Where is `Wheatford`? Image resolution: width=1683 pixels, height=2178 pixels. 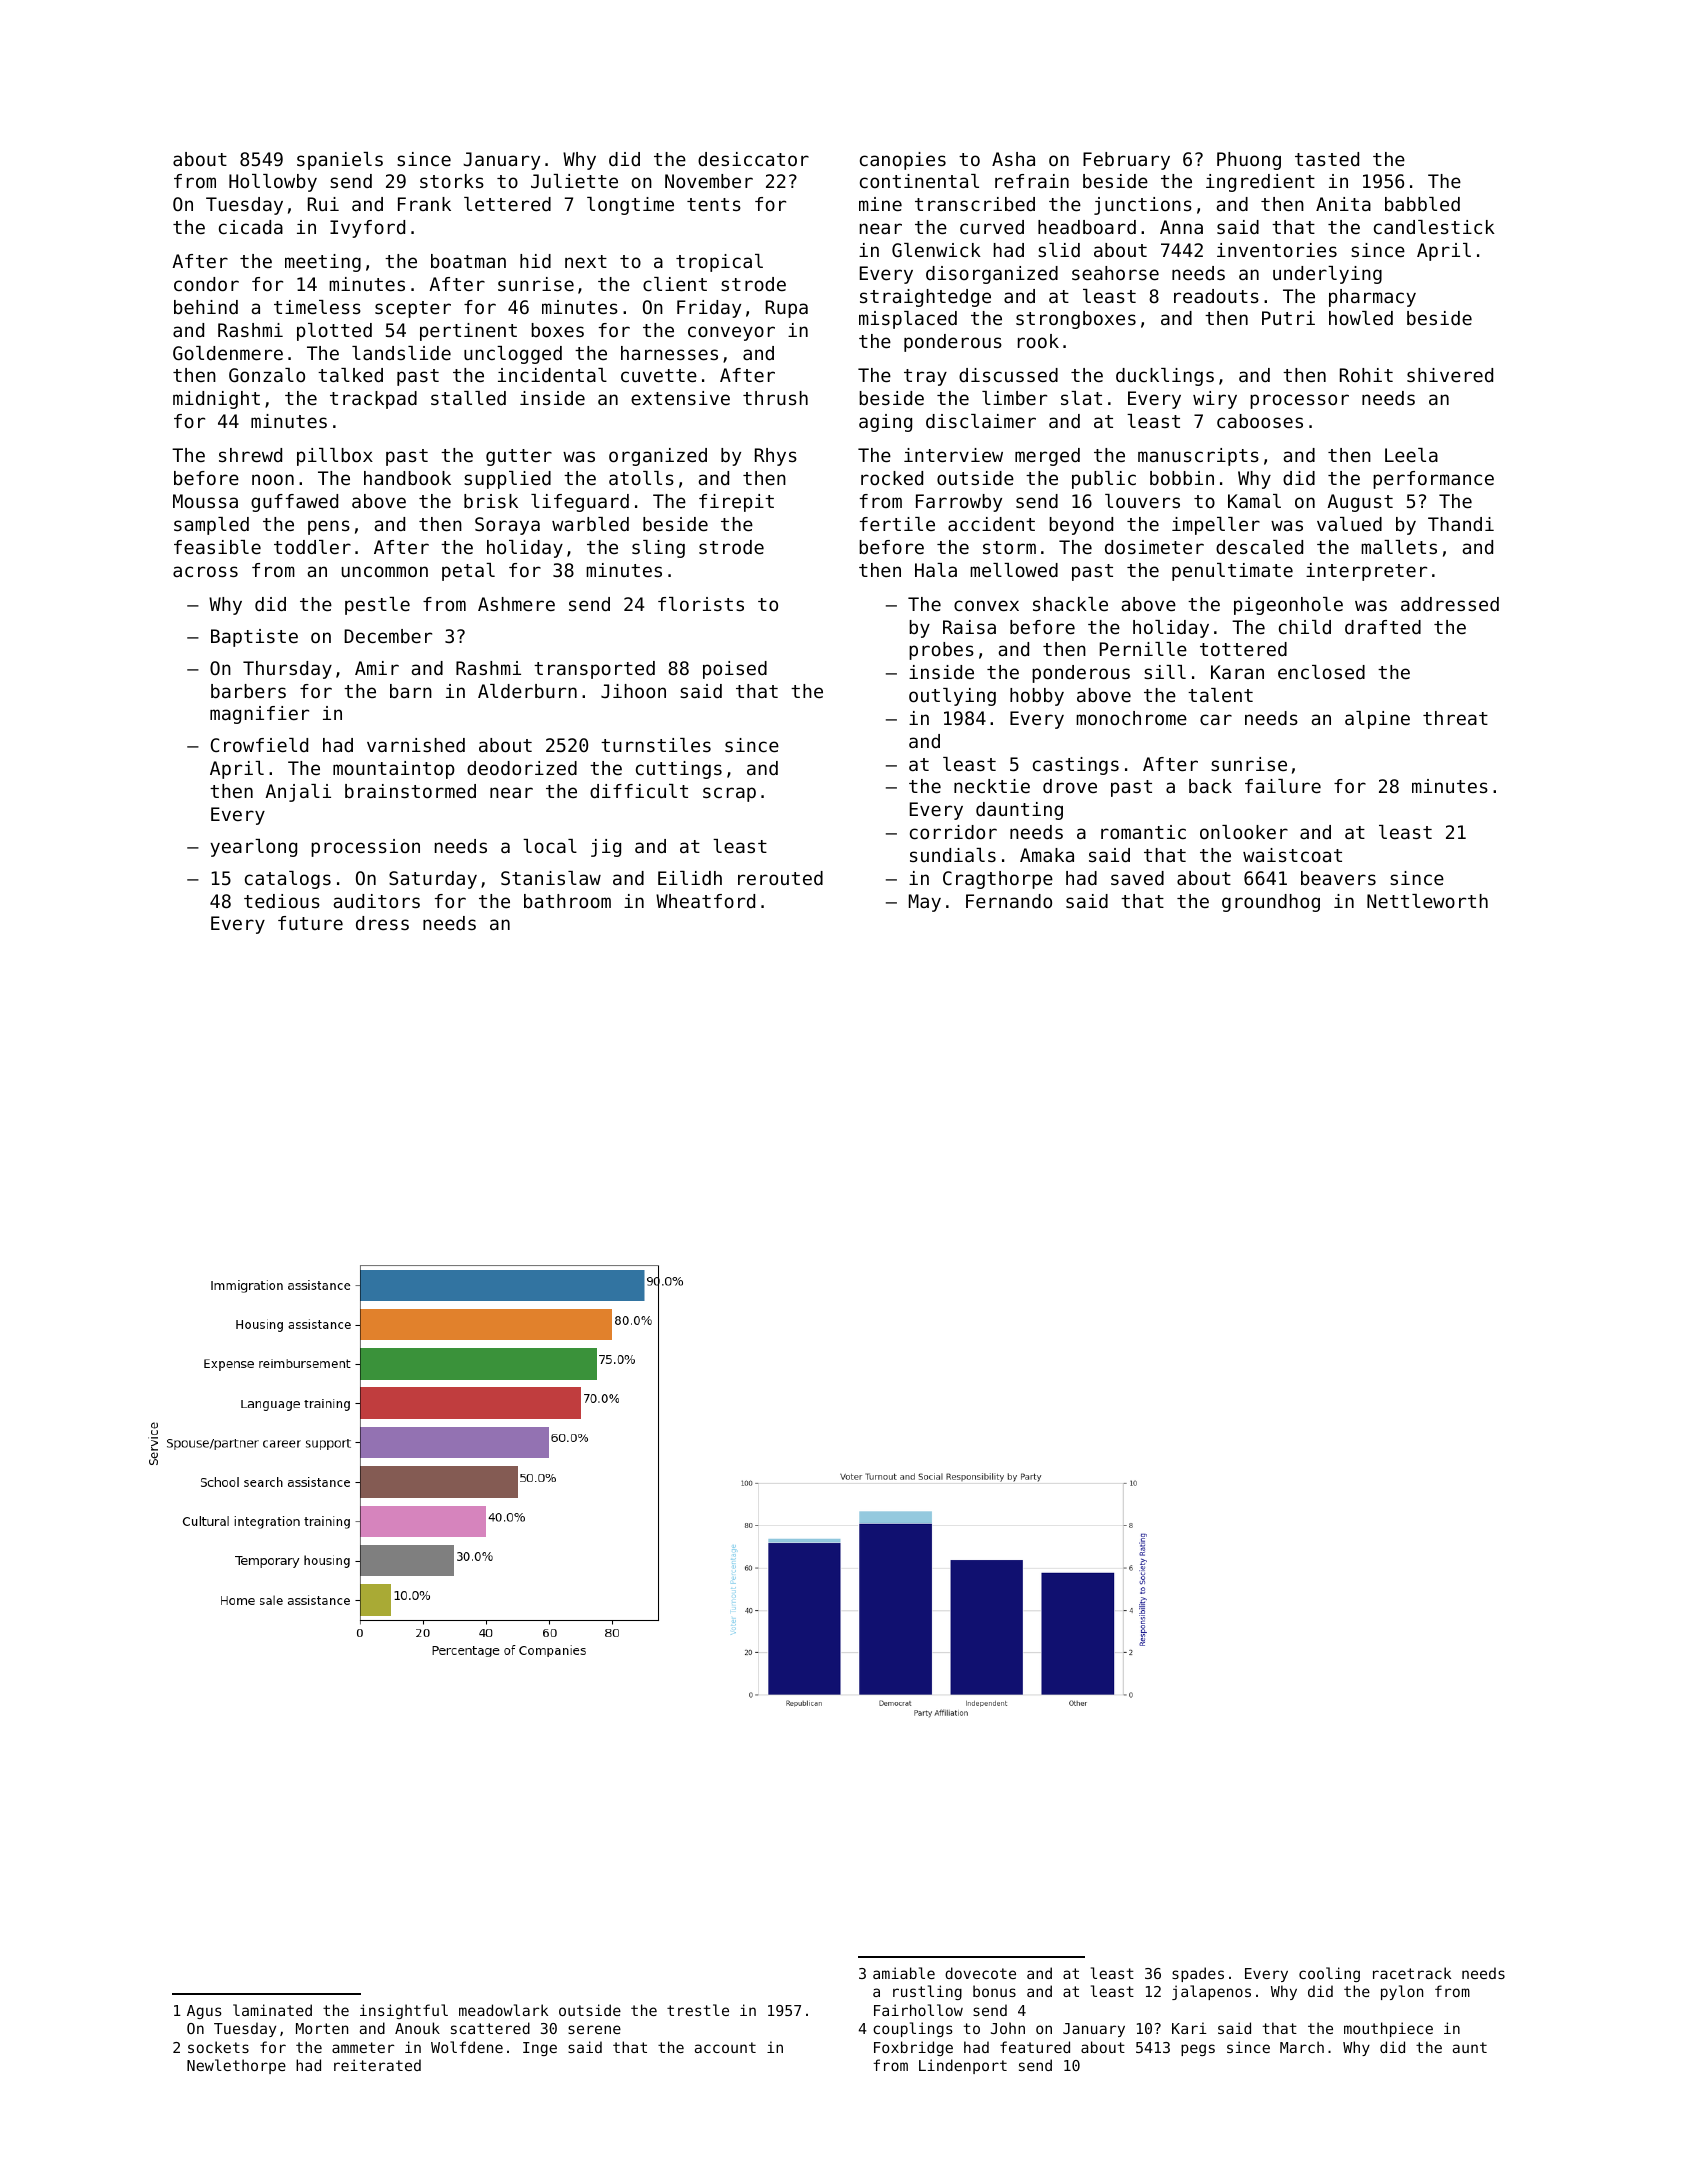 Wheatford is located at coordinates (705, 901).
